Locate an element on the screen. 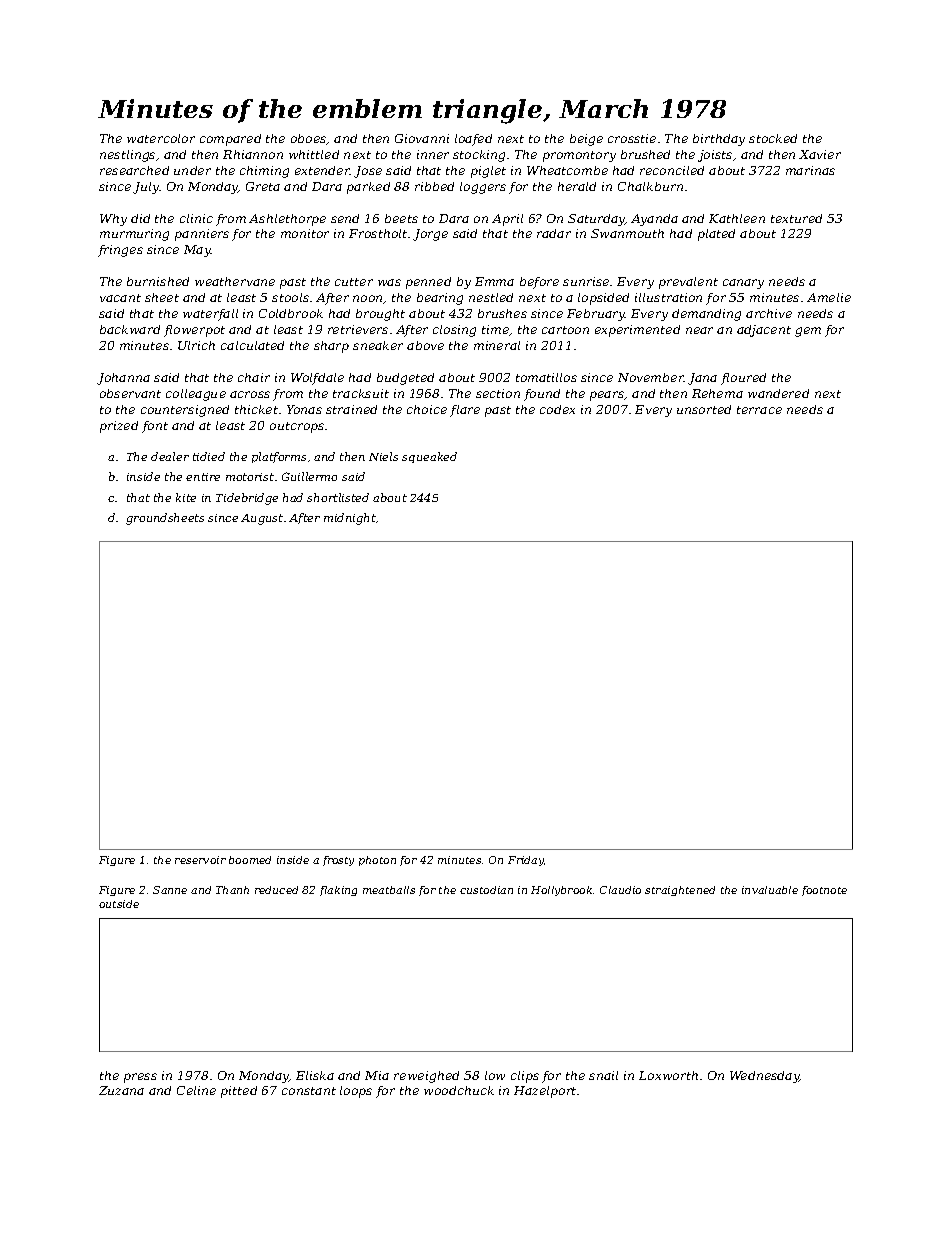 The height and width of the screenshot is (1233, 952). Amelie is located at coordinates (829, 297).
